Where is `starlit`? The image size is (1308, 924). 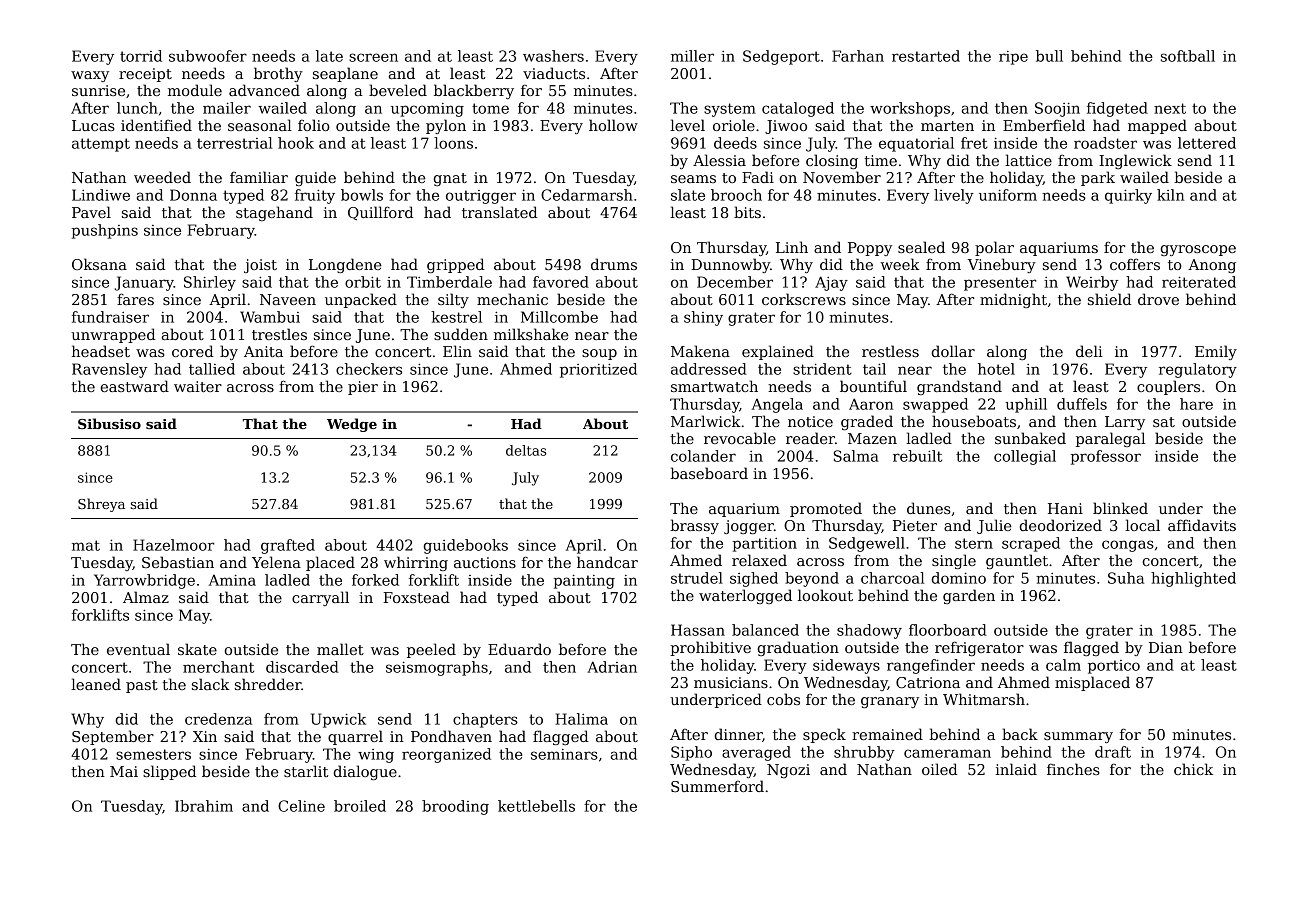
starlit is located at coordinates (306, 771).
